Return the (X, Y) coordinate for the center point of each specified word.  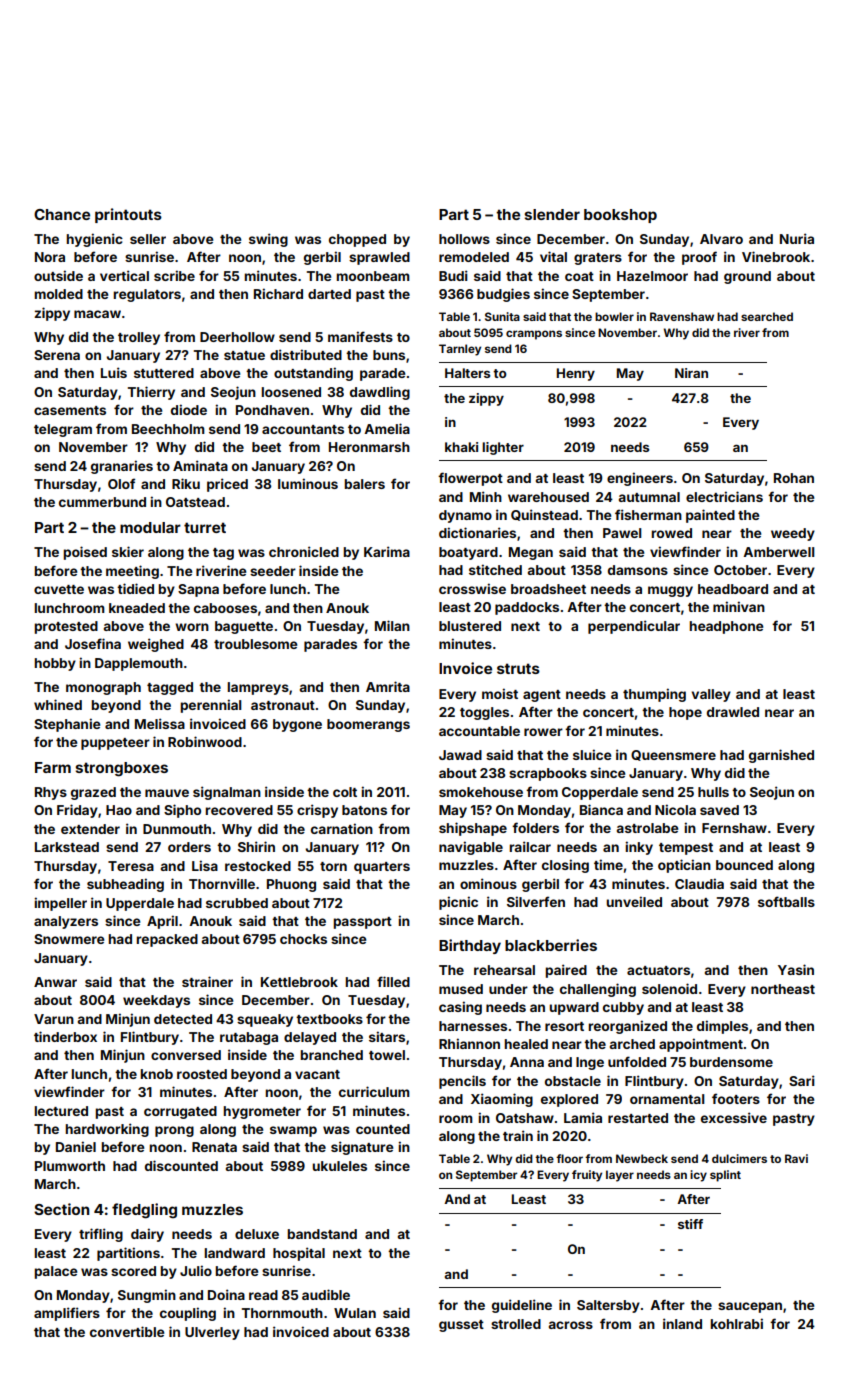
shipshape (473, 829)
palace (56, 1272)
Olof (121, 483)
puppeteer (115, 744)
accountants (303, 429)
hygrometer (262, 1112)
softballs (786, 901)
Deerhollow (237, 337)
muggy (670, 591)
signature (362, 1148)
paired (566, 971)
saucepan (750, 1307)
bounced (744, 865)
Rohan (794, 478)
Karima (387, 551)
